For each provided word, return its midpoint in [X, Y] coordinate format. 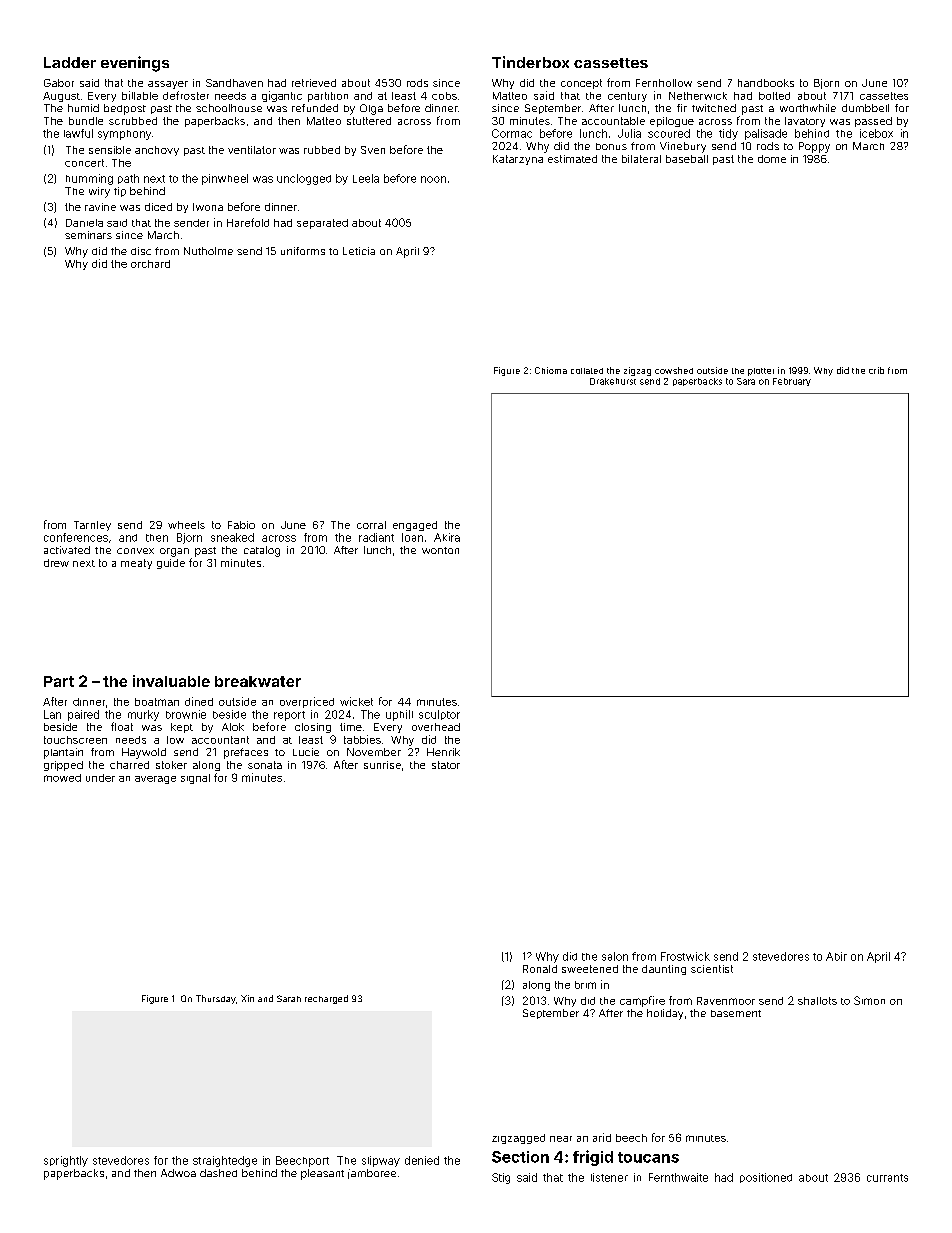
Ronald [540, 969]
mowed [62, 778]
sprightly [66, 1161]
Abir [836, 956]
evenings [135, 64]
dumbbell [865, 108]
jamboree [372, 1174]
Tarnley [92, 526]
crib [876, 370]
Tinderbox [530, 62]
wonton [440, 550]
